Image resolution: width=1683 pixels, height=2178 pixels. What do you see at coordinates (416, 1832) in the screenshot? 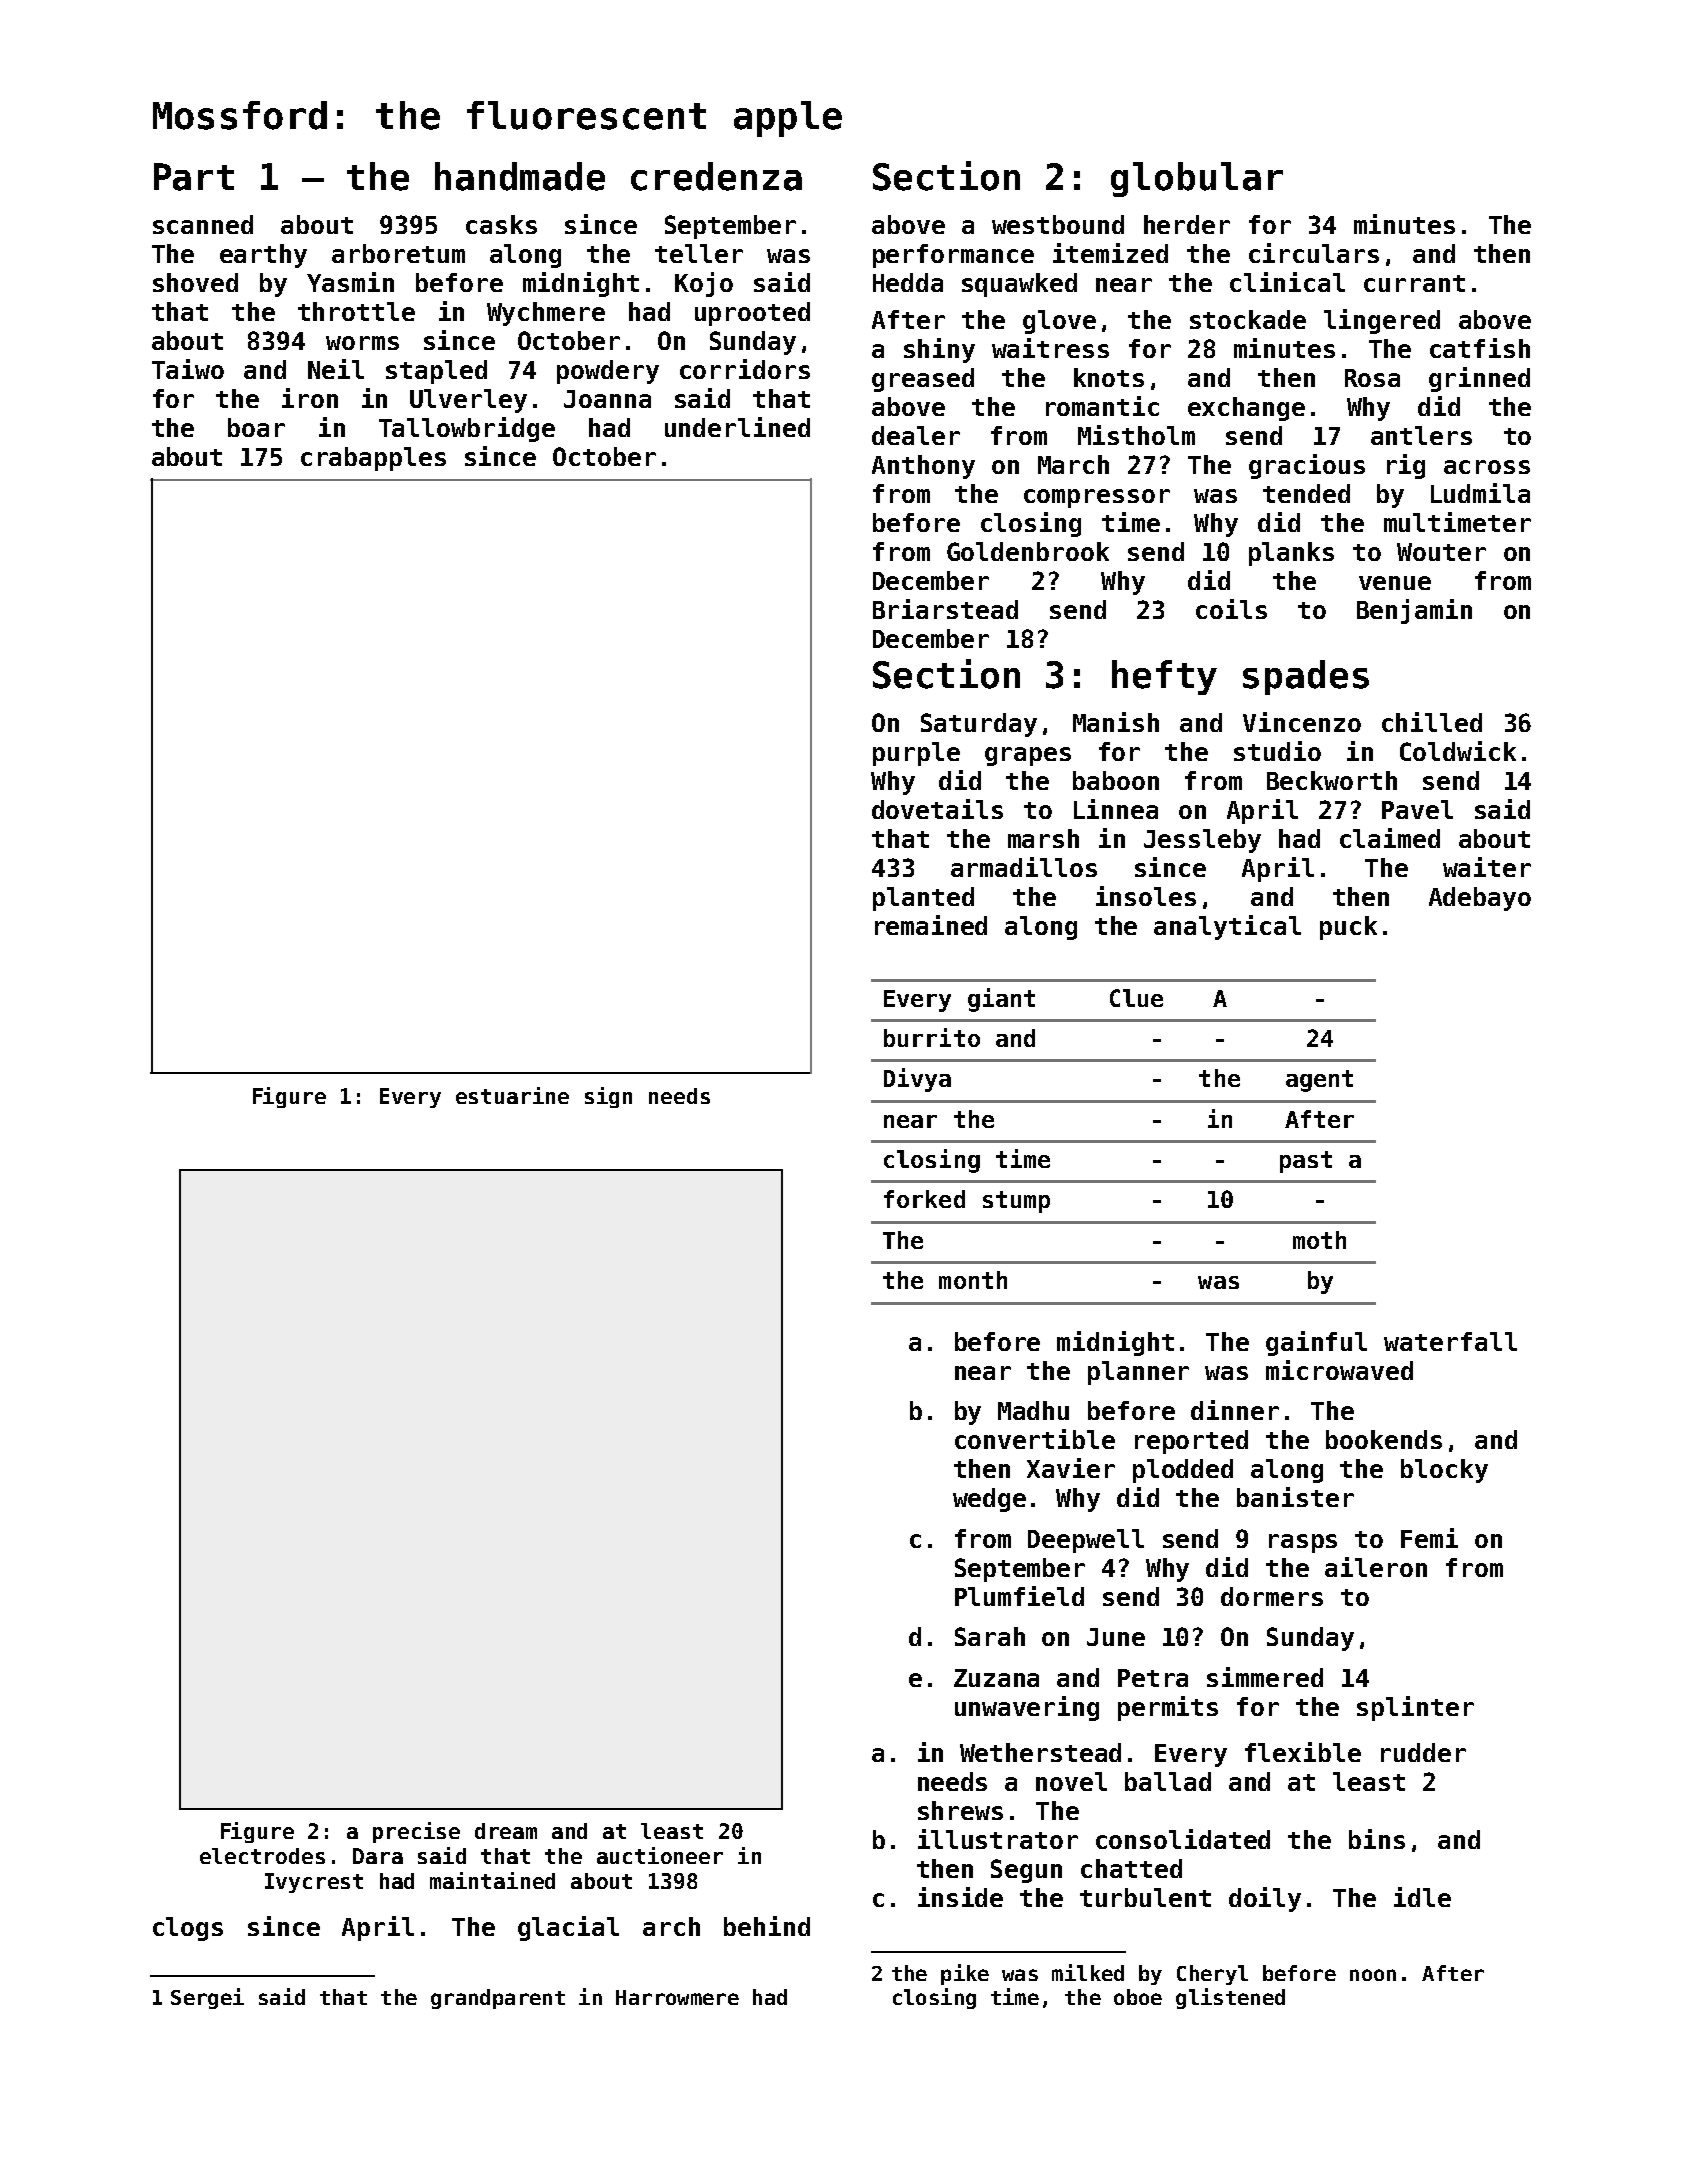
I see `precise` at bounding box center [416, 1832].
